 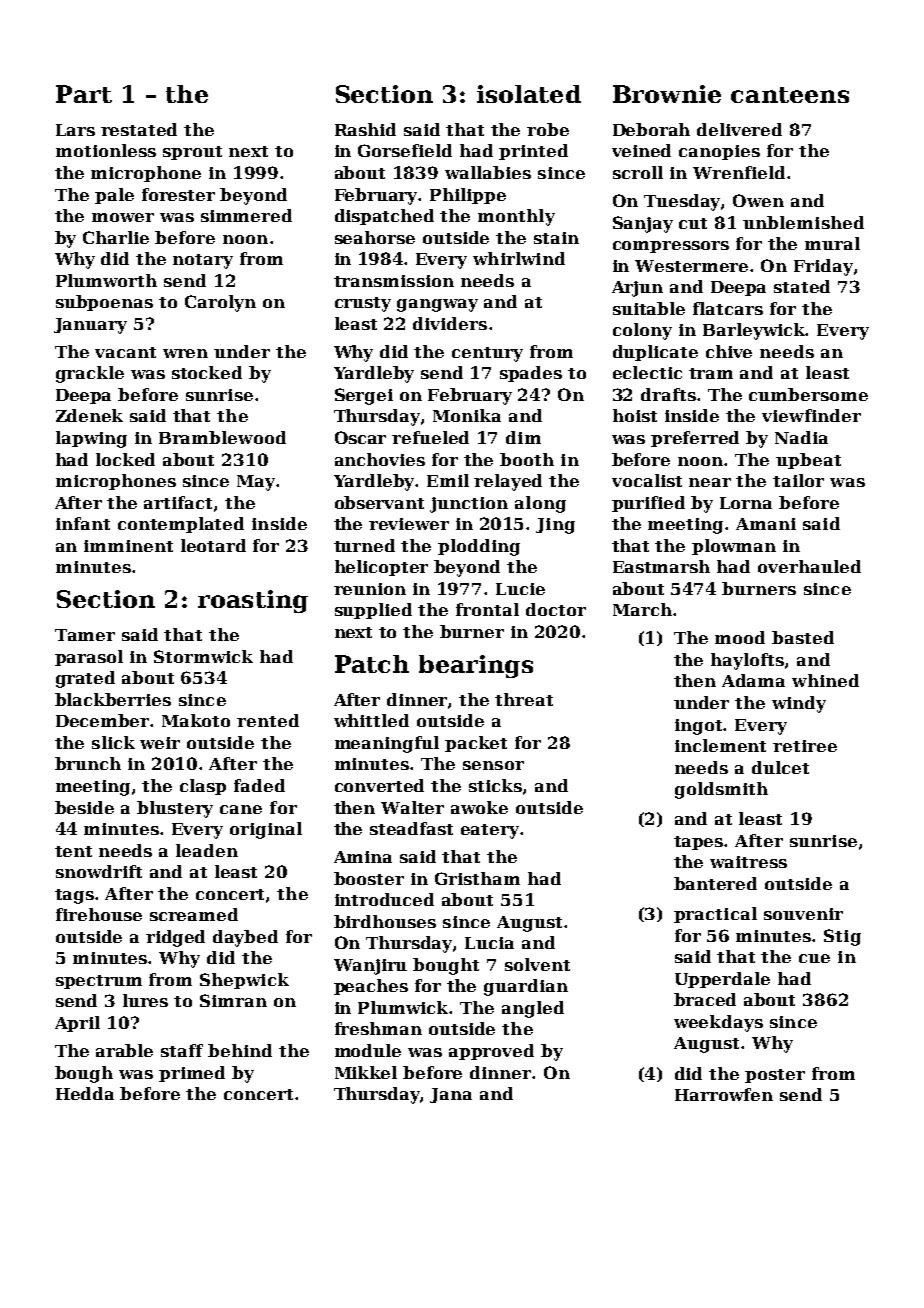 What do you see at coordinates (450, 323) in the image?
I see `dividers` at bounding box center [450, 323].
